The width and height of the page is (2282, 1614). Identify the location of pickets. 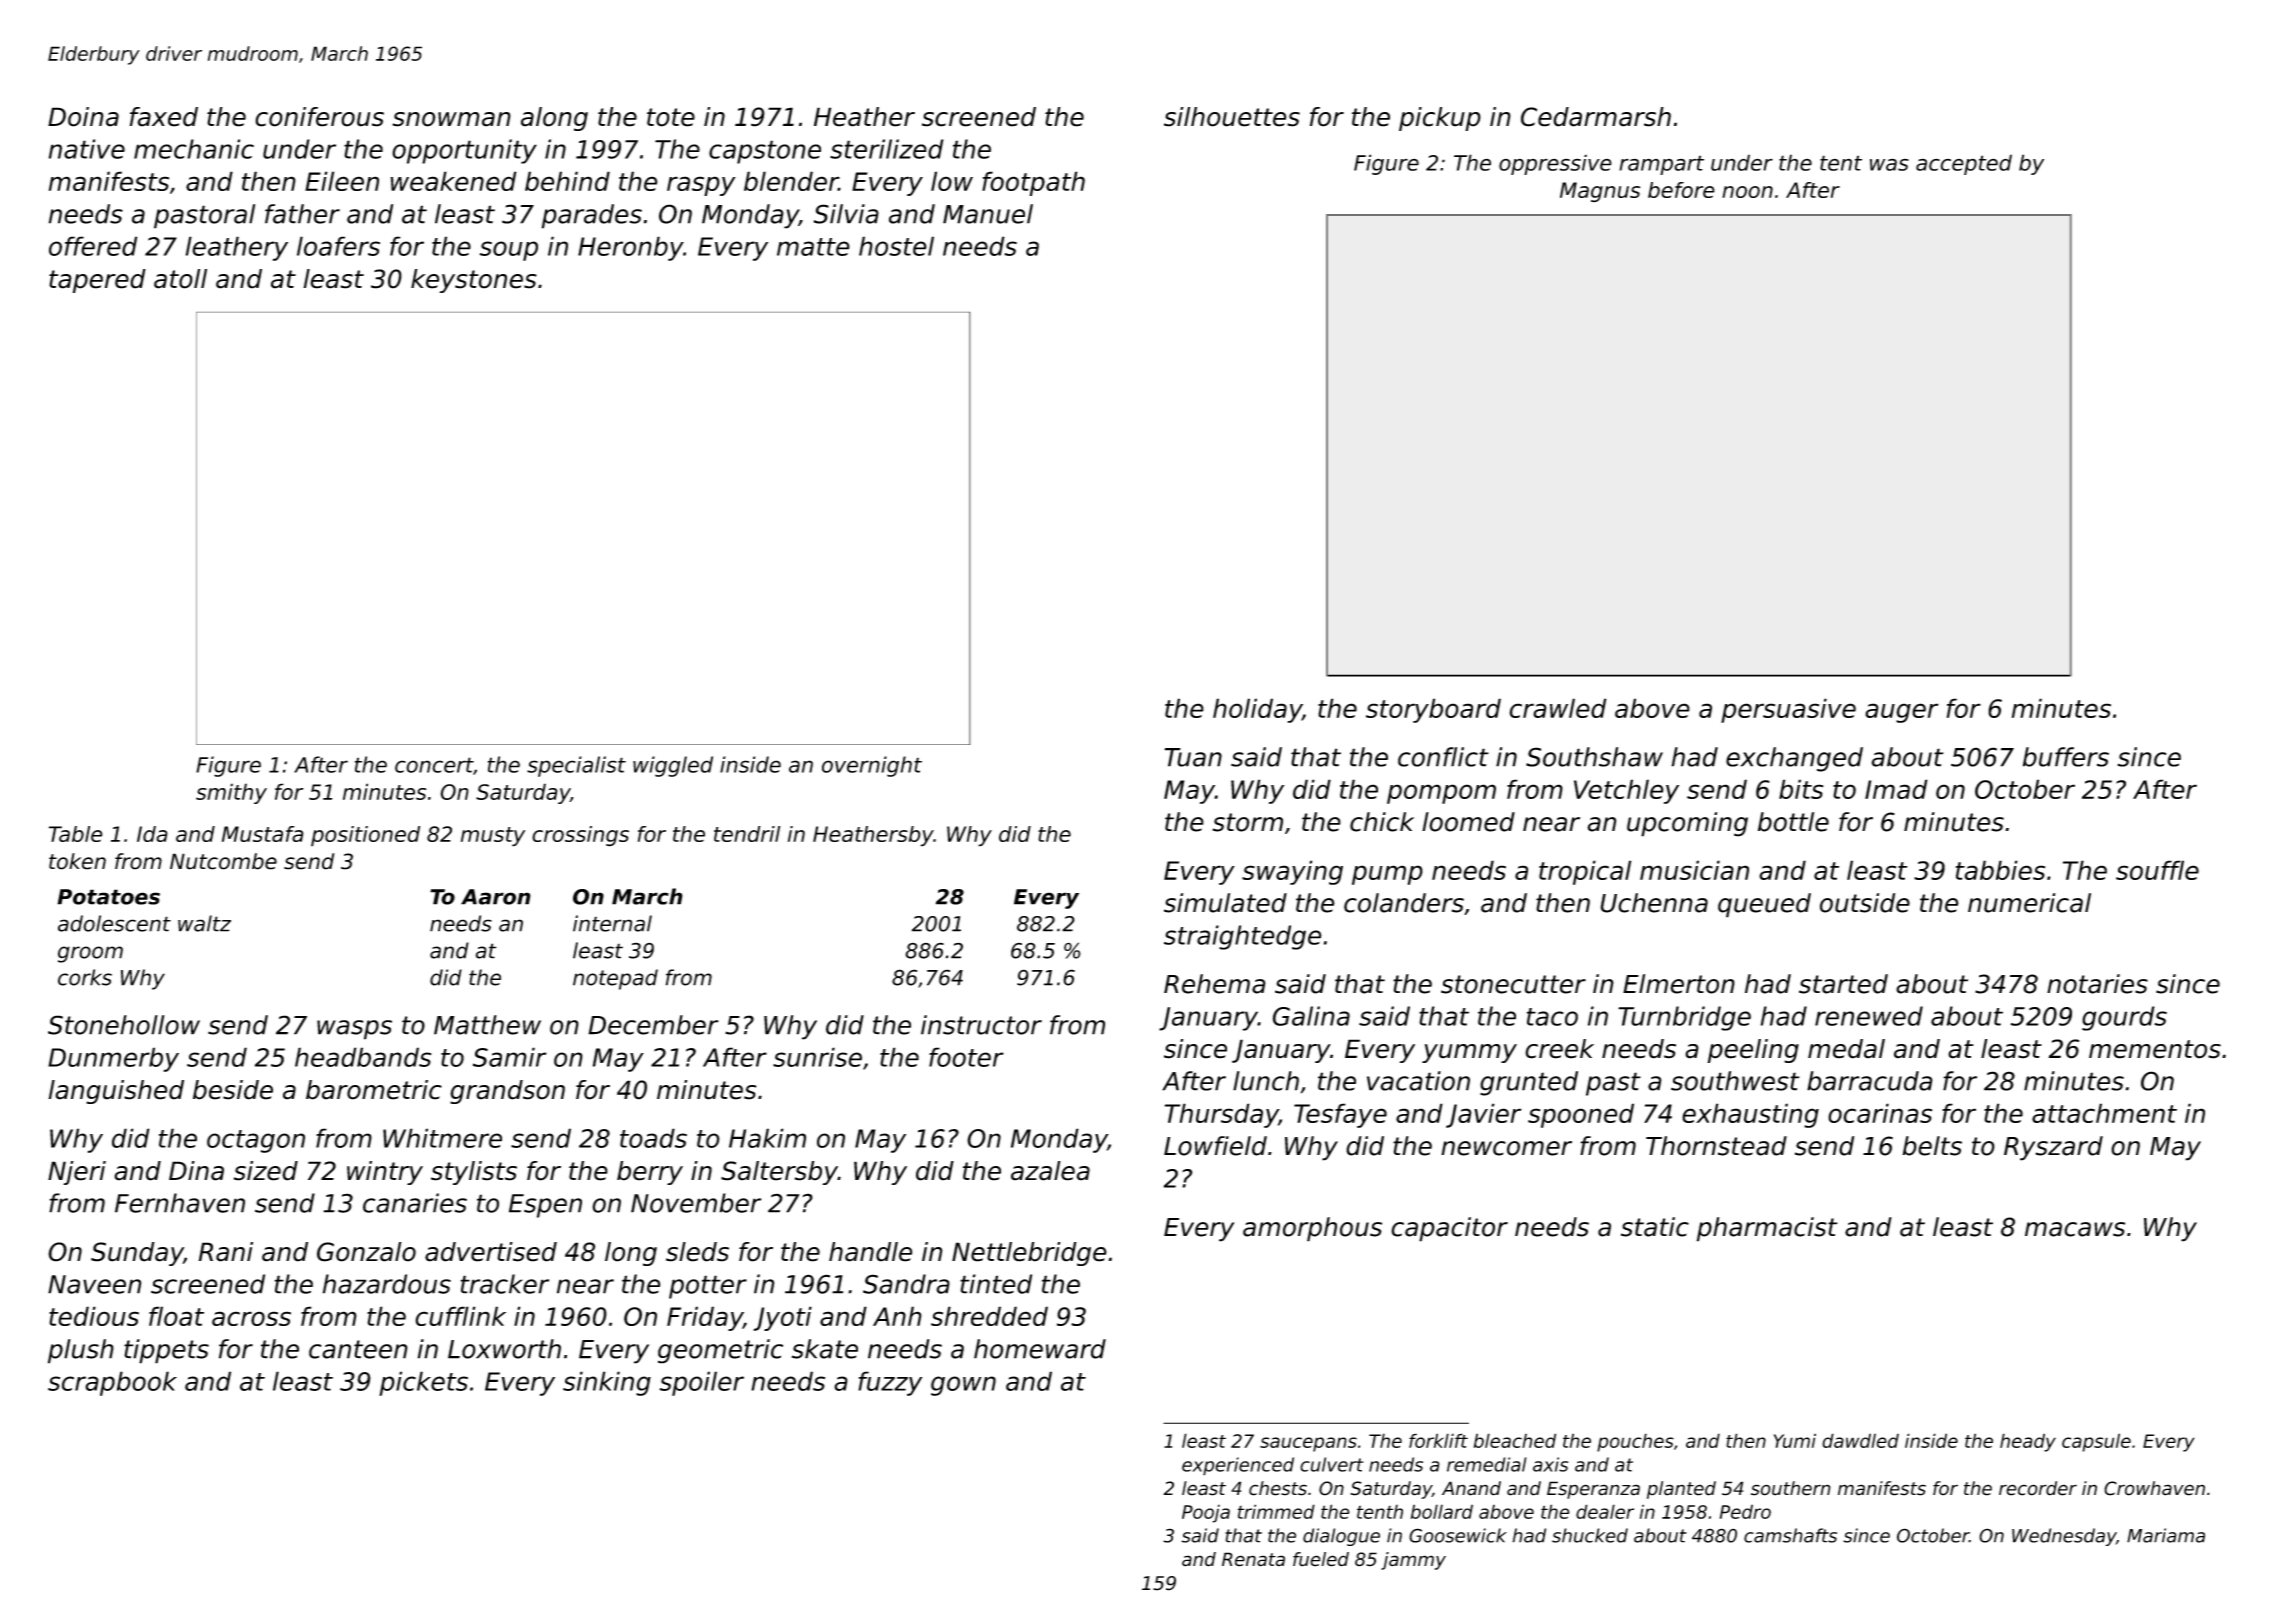
(423, 1383).
